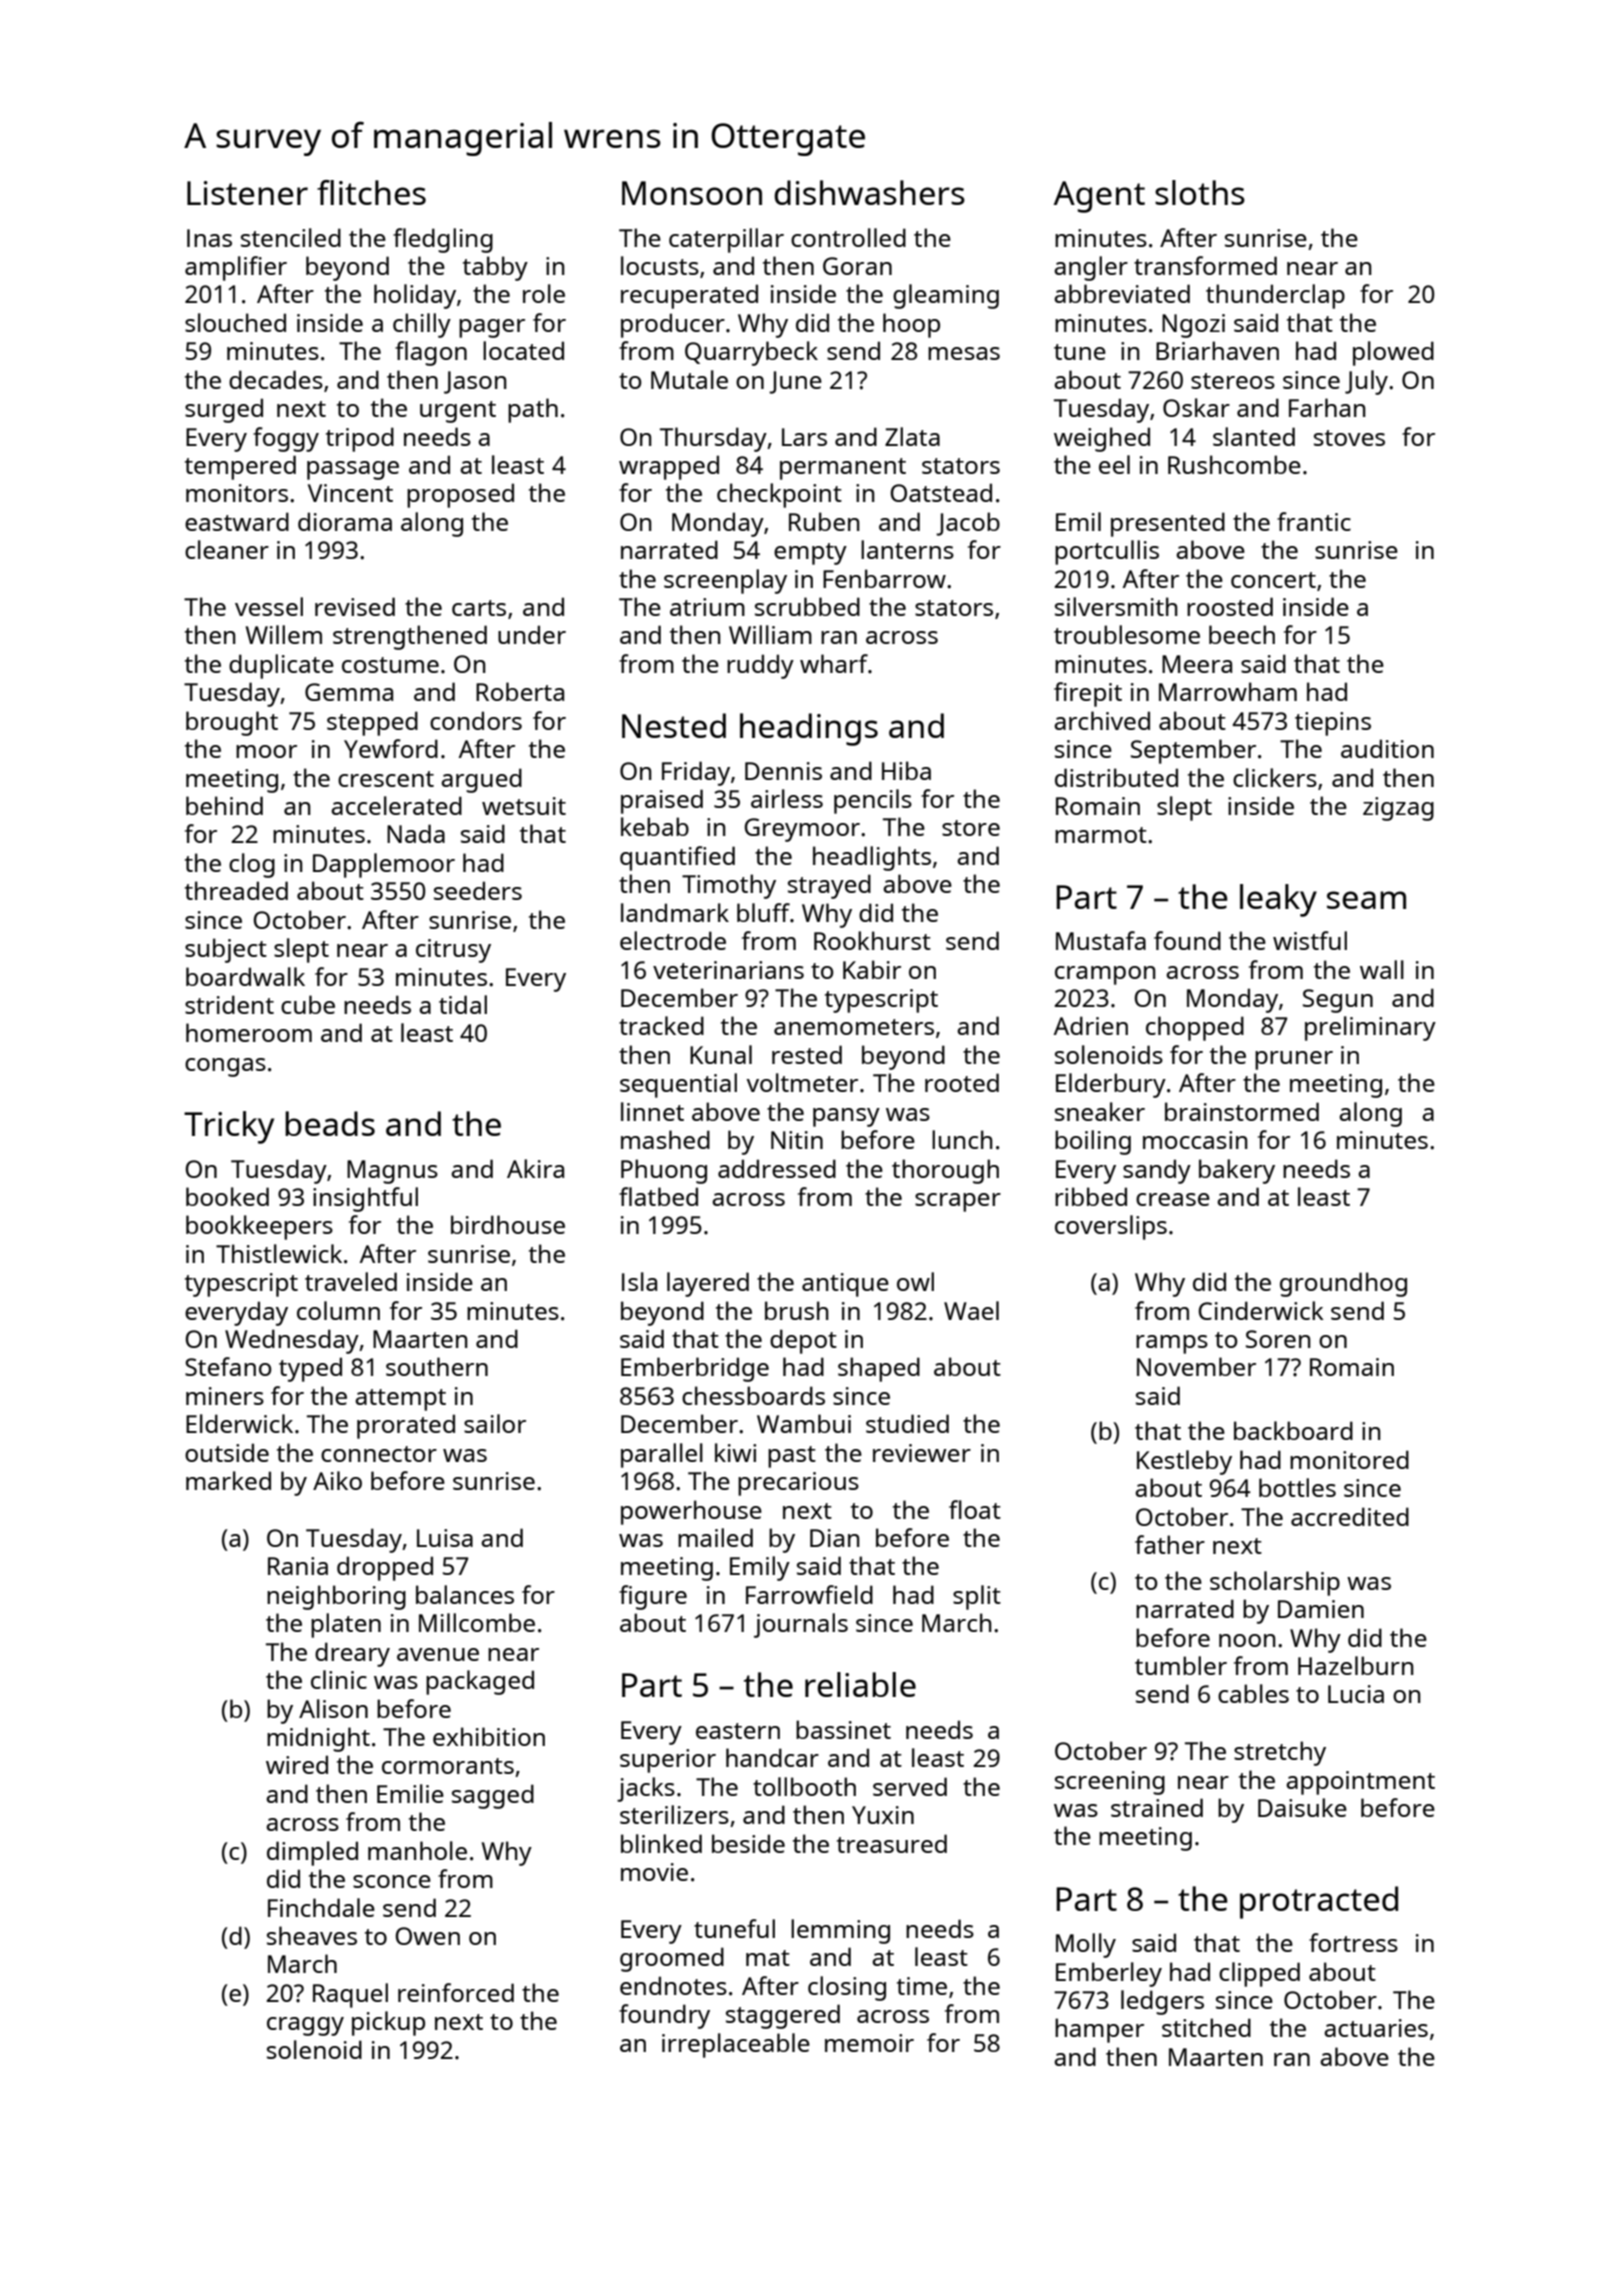 The image size is (1620, 2292). Describe the element at coordinates (738, 1731) in the screenshot. I see `eastern` at that location.
